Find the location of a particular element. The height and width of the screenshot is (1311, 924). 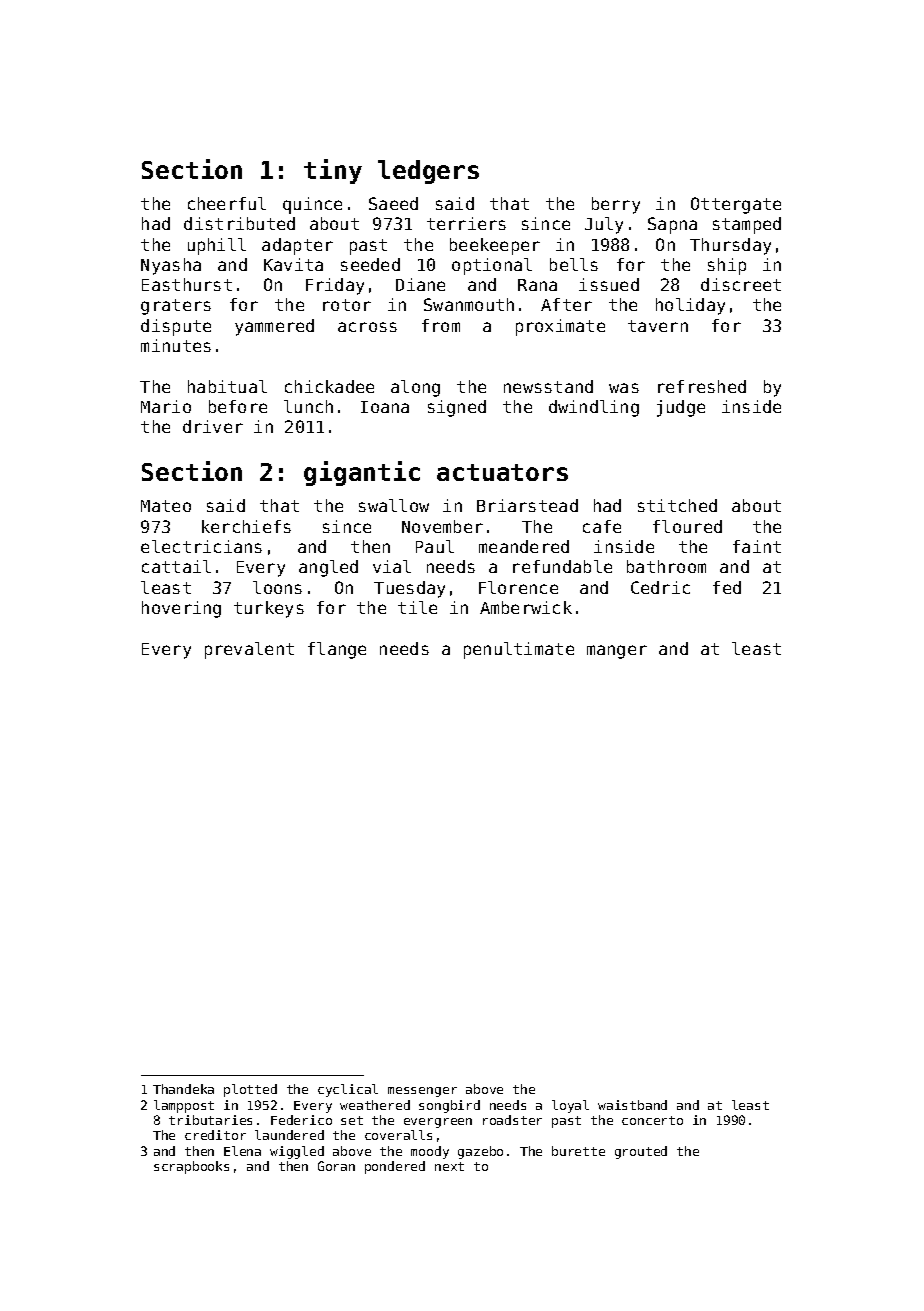

prevalent is located at coordinates (249, 650).
